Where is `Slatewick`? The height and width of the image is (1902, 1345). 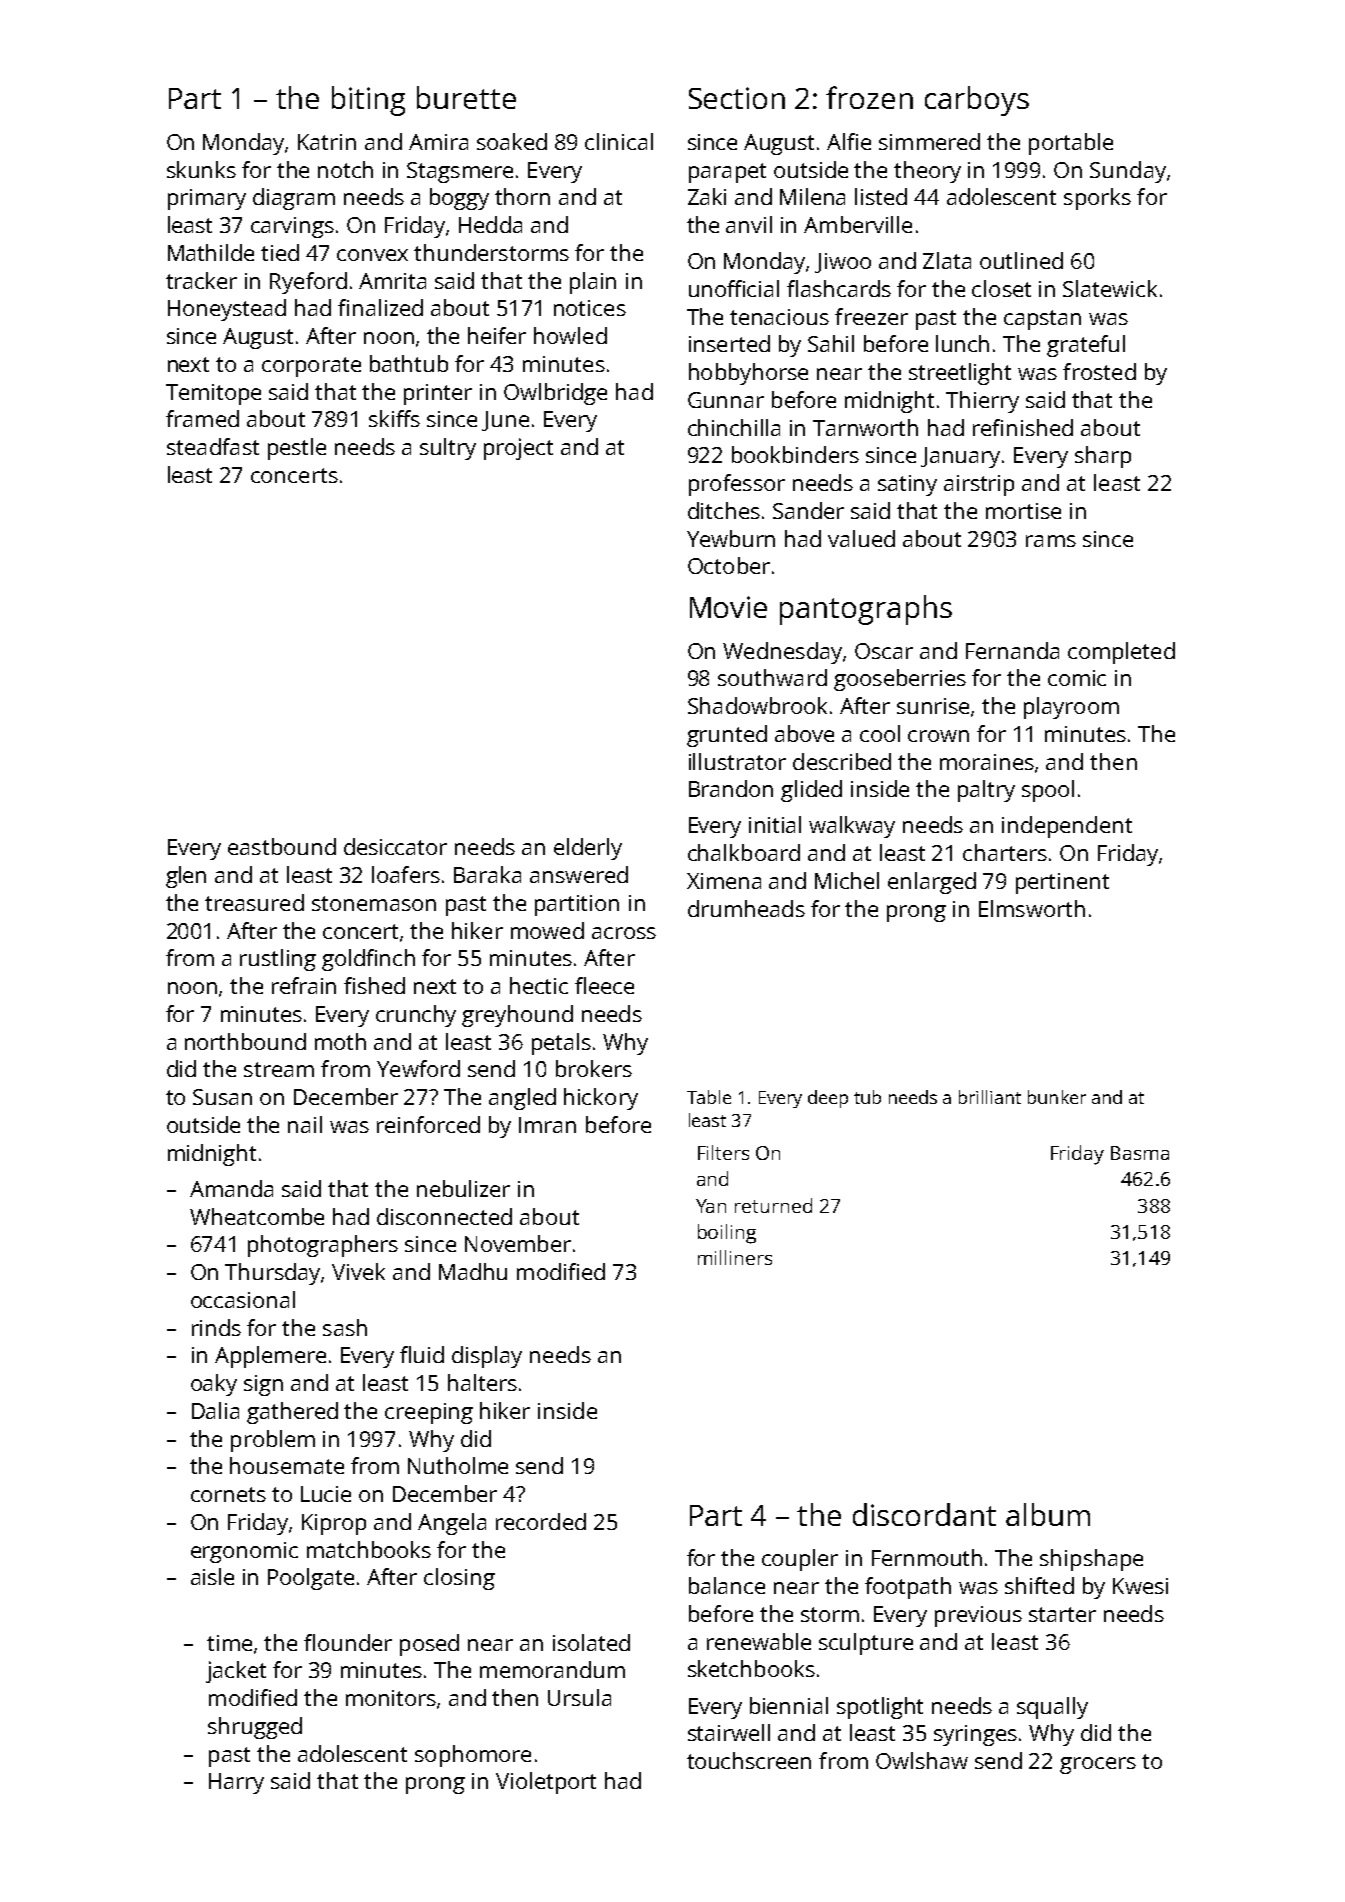 Slatewick is located at coordinates (1110, 288).
